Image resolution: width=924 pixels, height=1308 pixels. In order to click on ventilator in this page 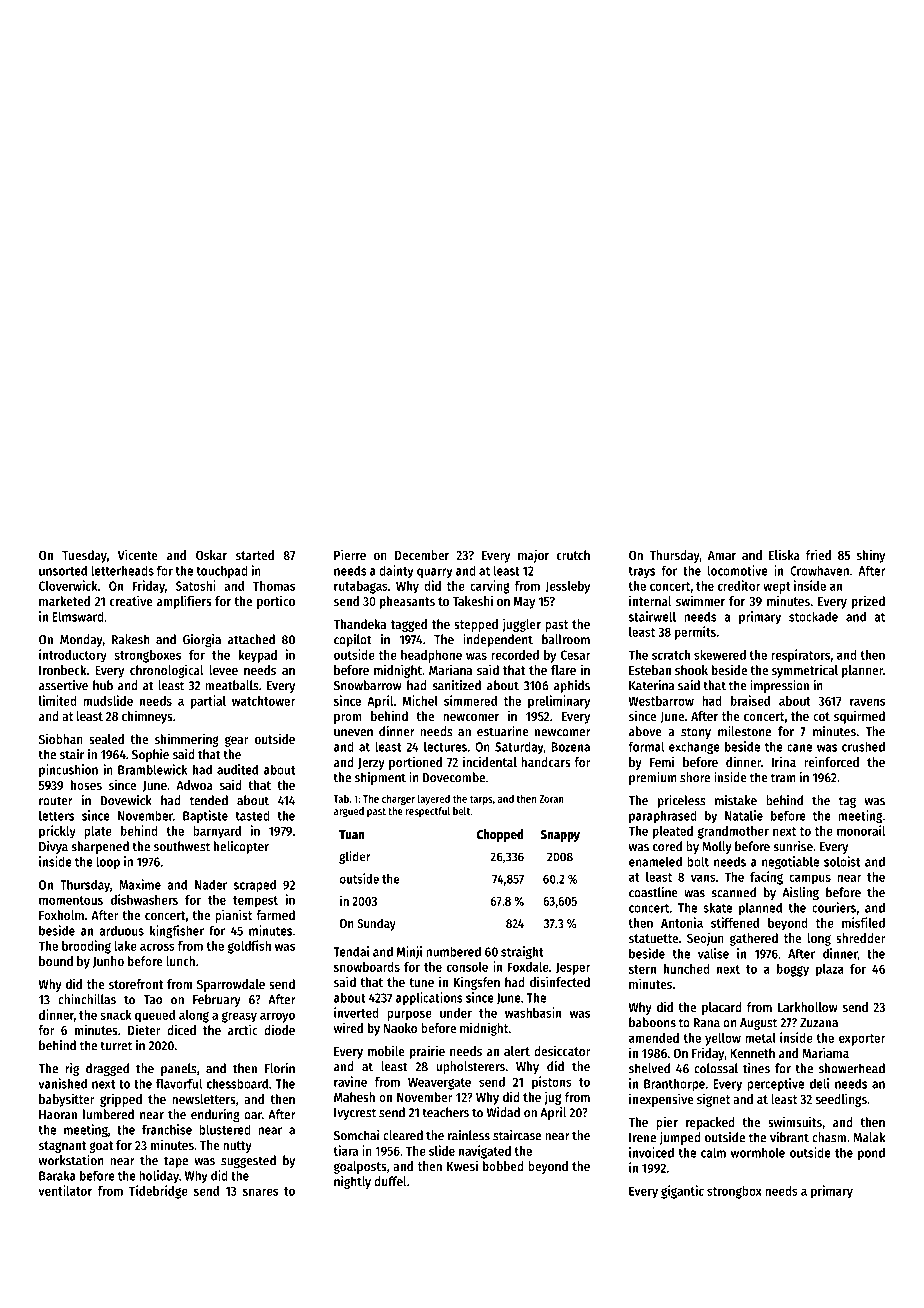, I will do `click(65, 1190)`.
